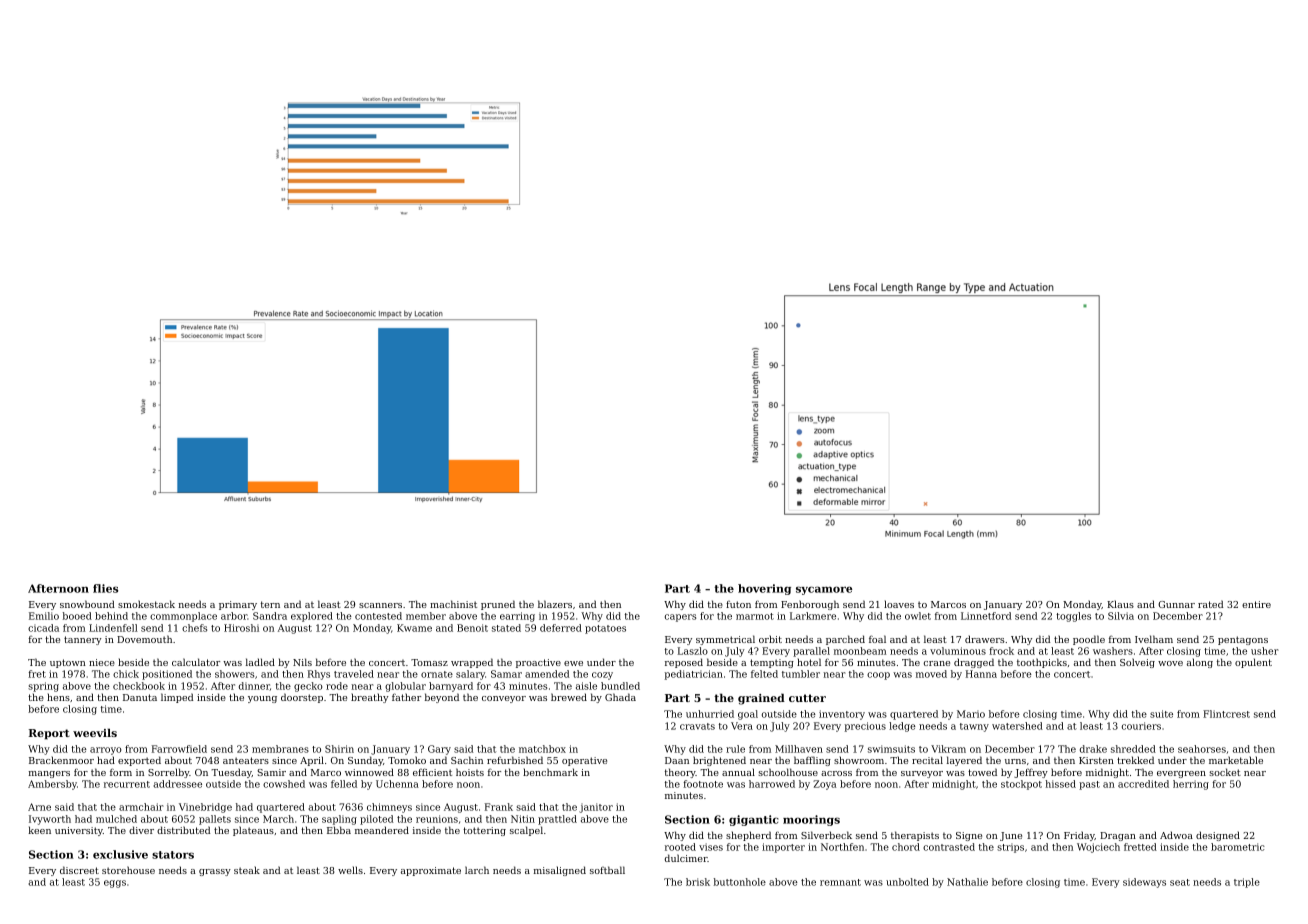 This image has height=924, width=1308. Describe the element at coordinates (949, 847) in the image. I see `contrasted` at that location.
